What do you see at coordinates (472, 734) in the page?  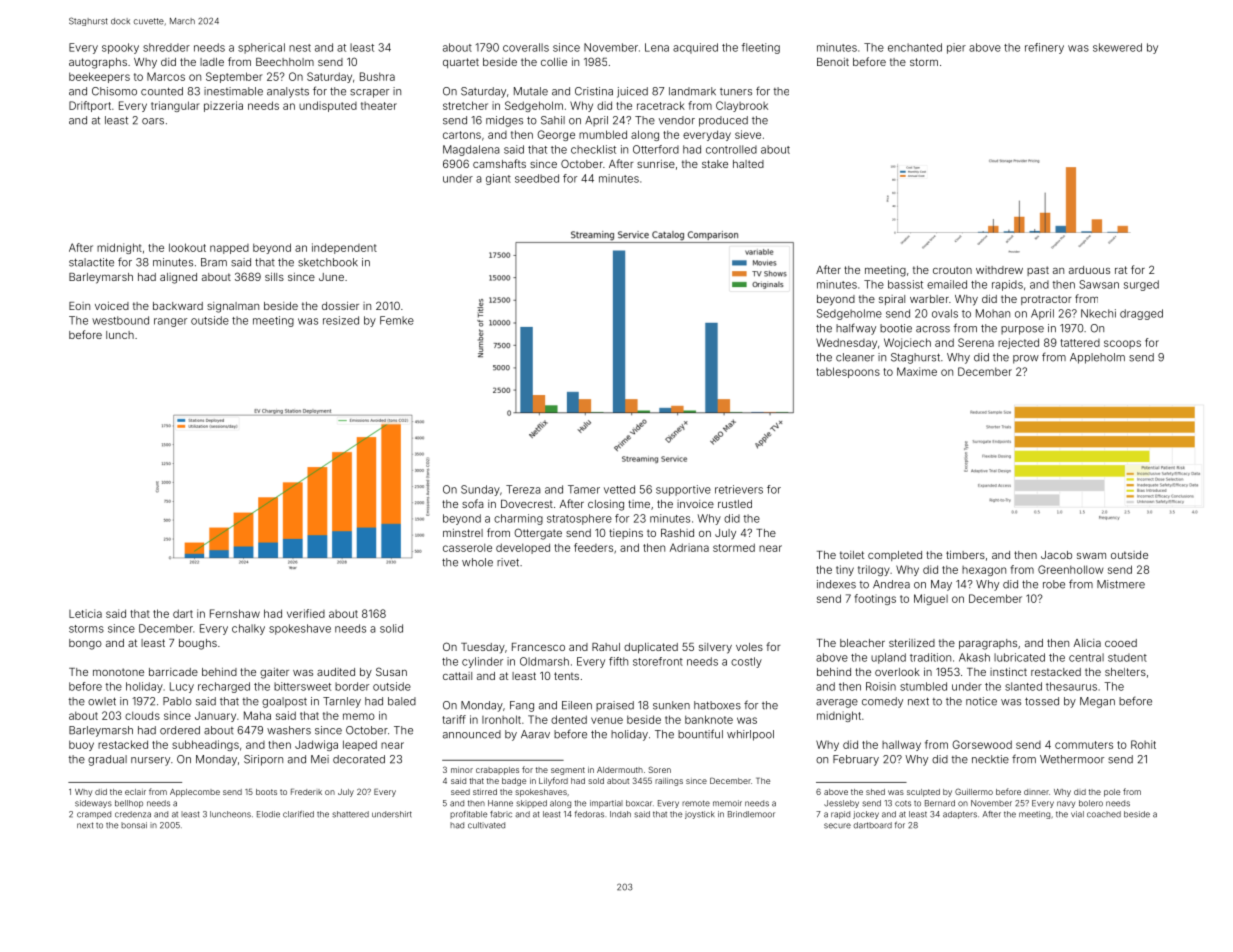 I see `announced` at bounding box center [472, 734].
